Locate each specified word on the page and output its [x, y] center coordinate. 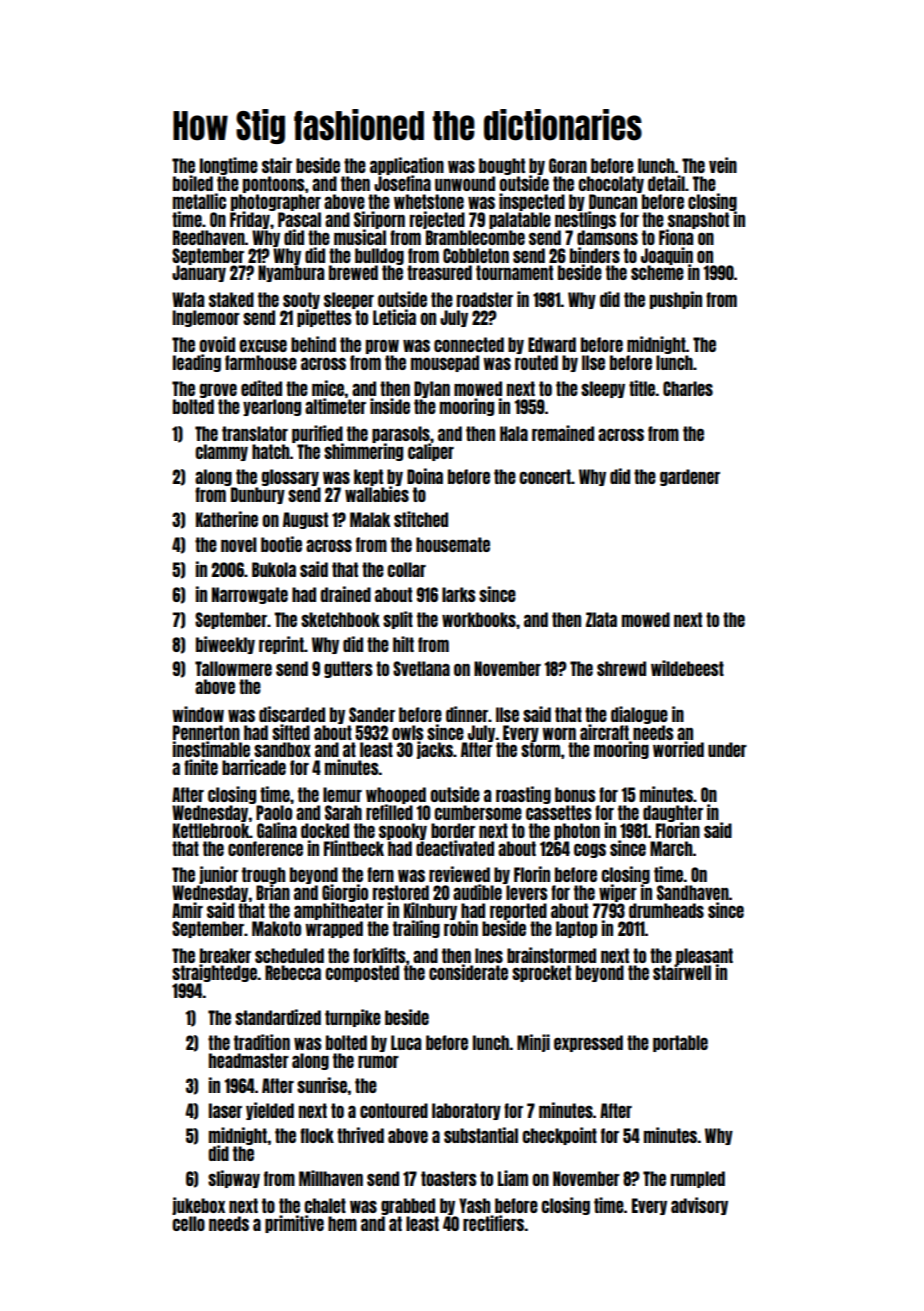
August [305, 520]
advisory [699, 1206]
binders [595, 255]
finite [201, 767]
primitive [294, 1224]
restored [401, 892]
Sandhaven [693, 892]
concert [545, 476]
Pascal [299, 219]
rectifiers [493, 1223]
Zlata [601, 619]
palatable [520, 220]
